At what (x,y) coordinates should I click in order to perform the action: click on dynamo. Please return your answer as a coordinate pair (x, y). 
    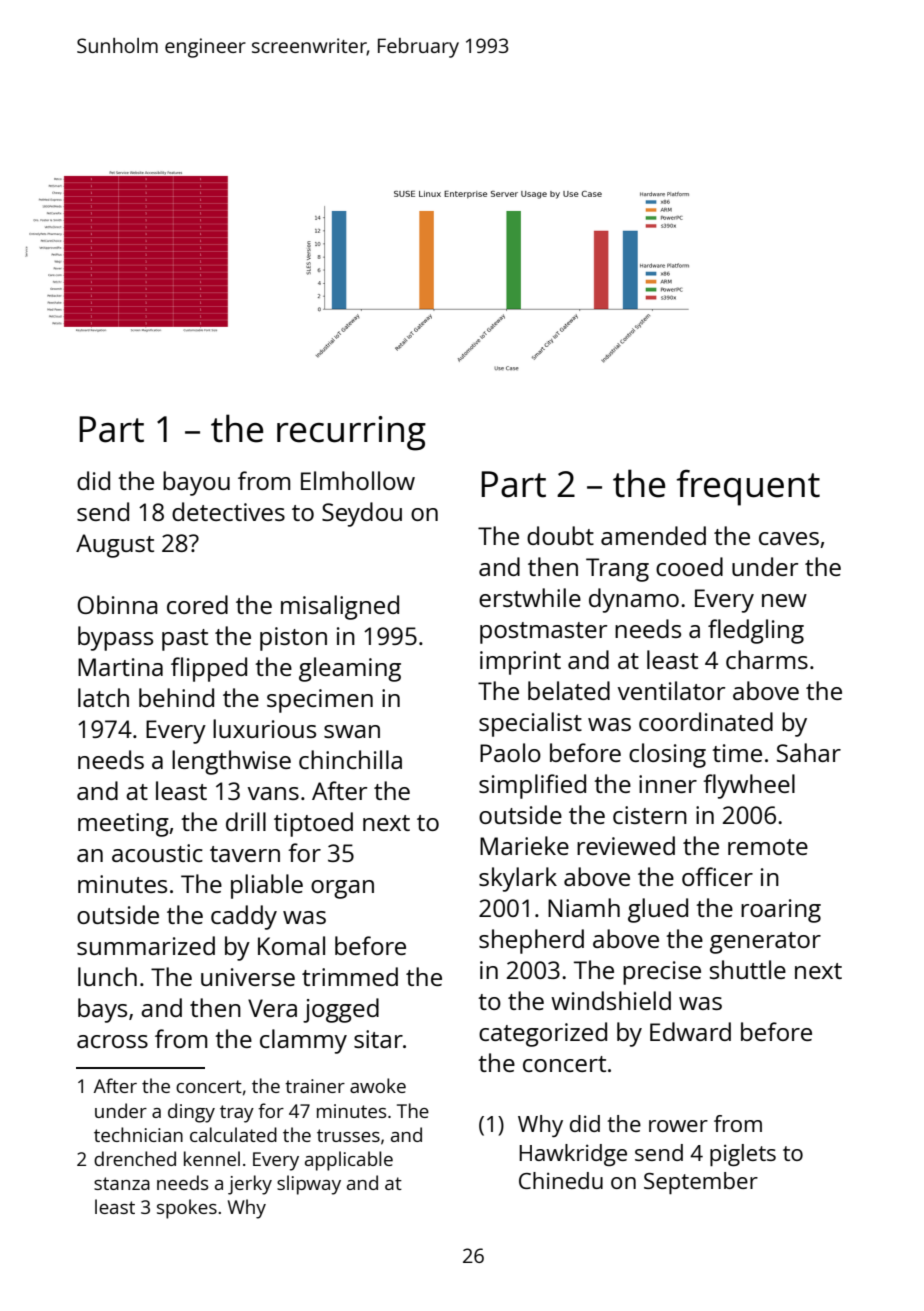
    Looking at the image, I should click on (634, 600).
